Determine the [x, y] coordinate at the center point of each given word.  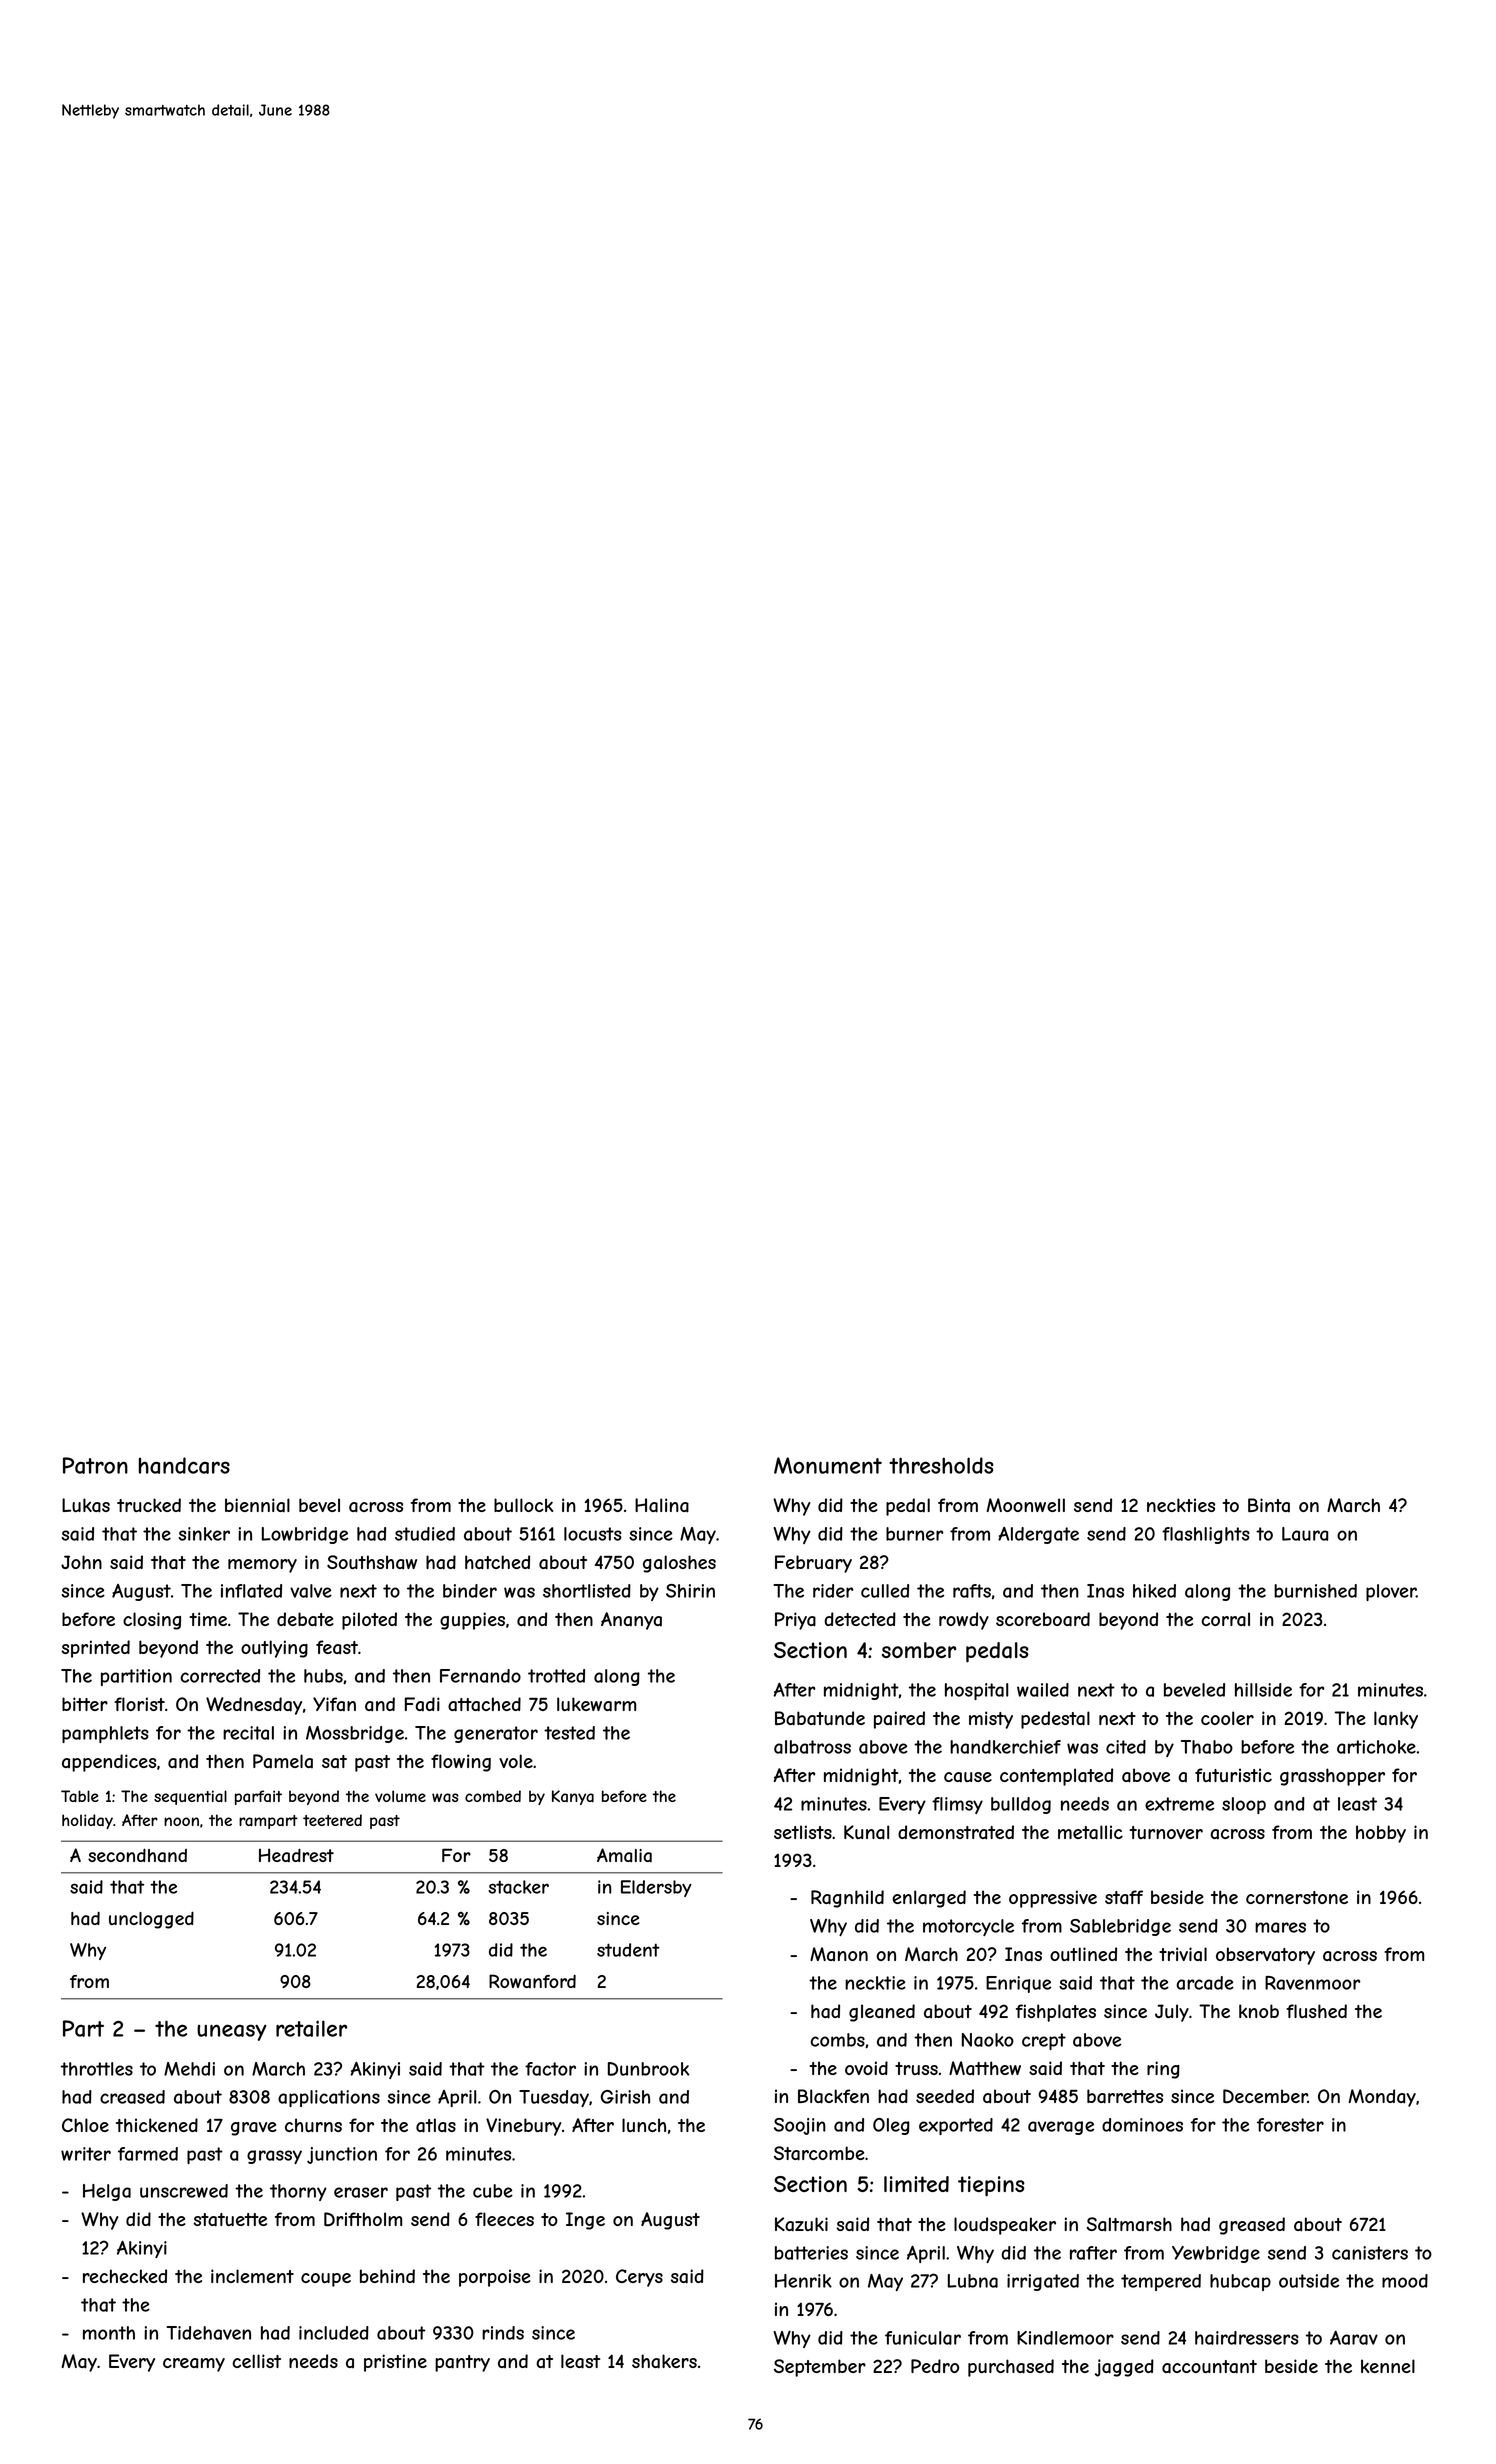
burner [914, 1534]
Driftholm [363, 2219]
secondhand [137, 1855]
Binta [1269, 1505]
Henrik [803, 2281]
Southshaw [372, 1562]
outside [1309, 2281]
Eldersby [656, 1888]
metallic [1090, 1832]
